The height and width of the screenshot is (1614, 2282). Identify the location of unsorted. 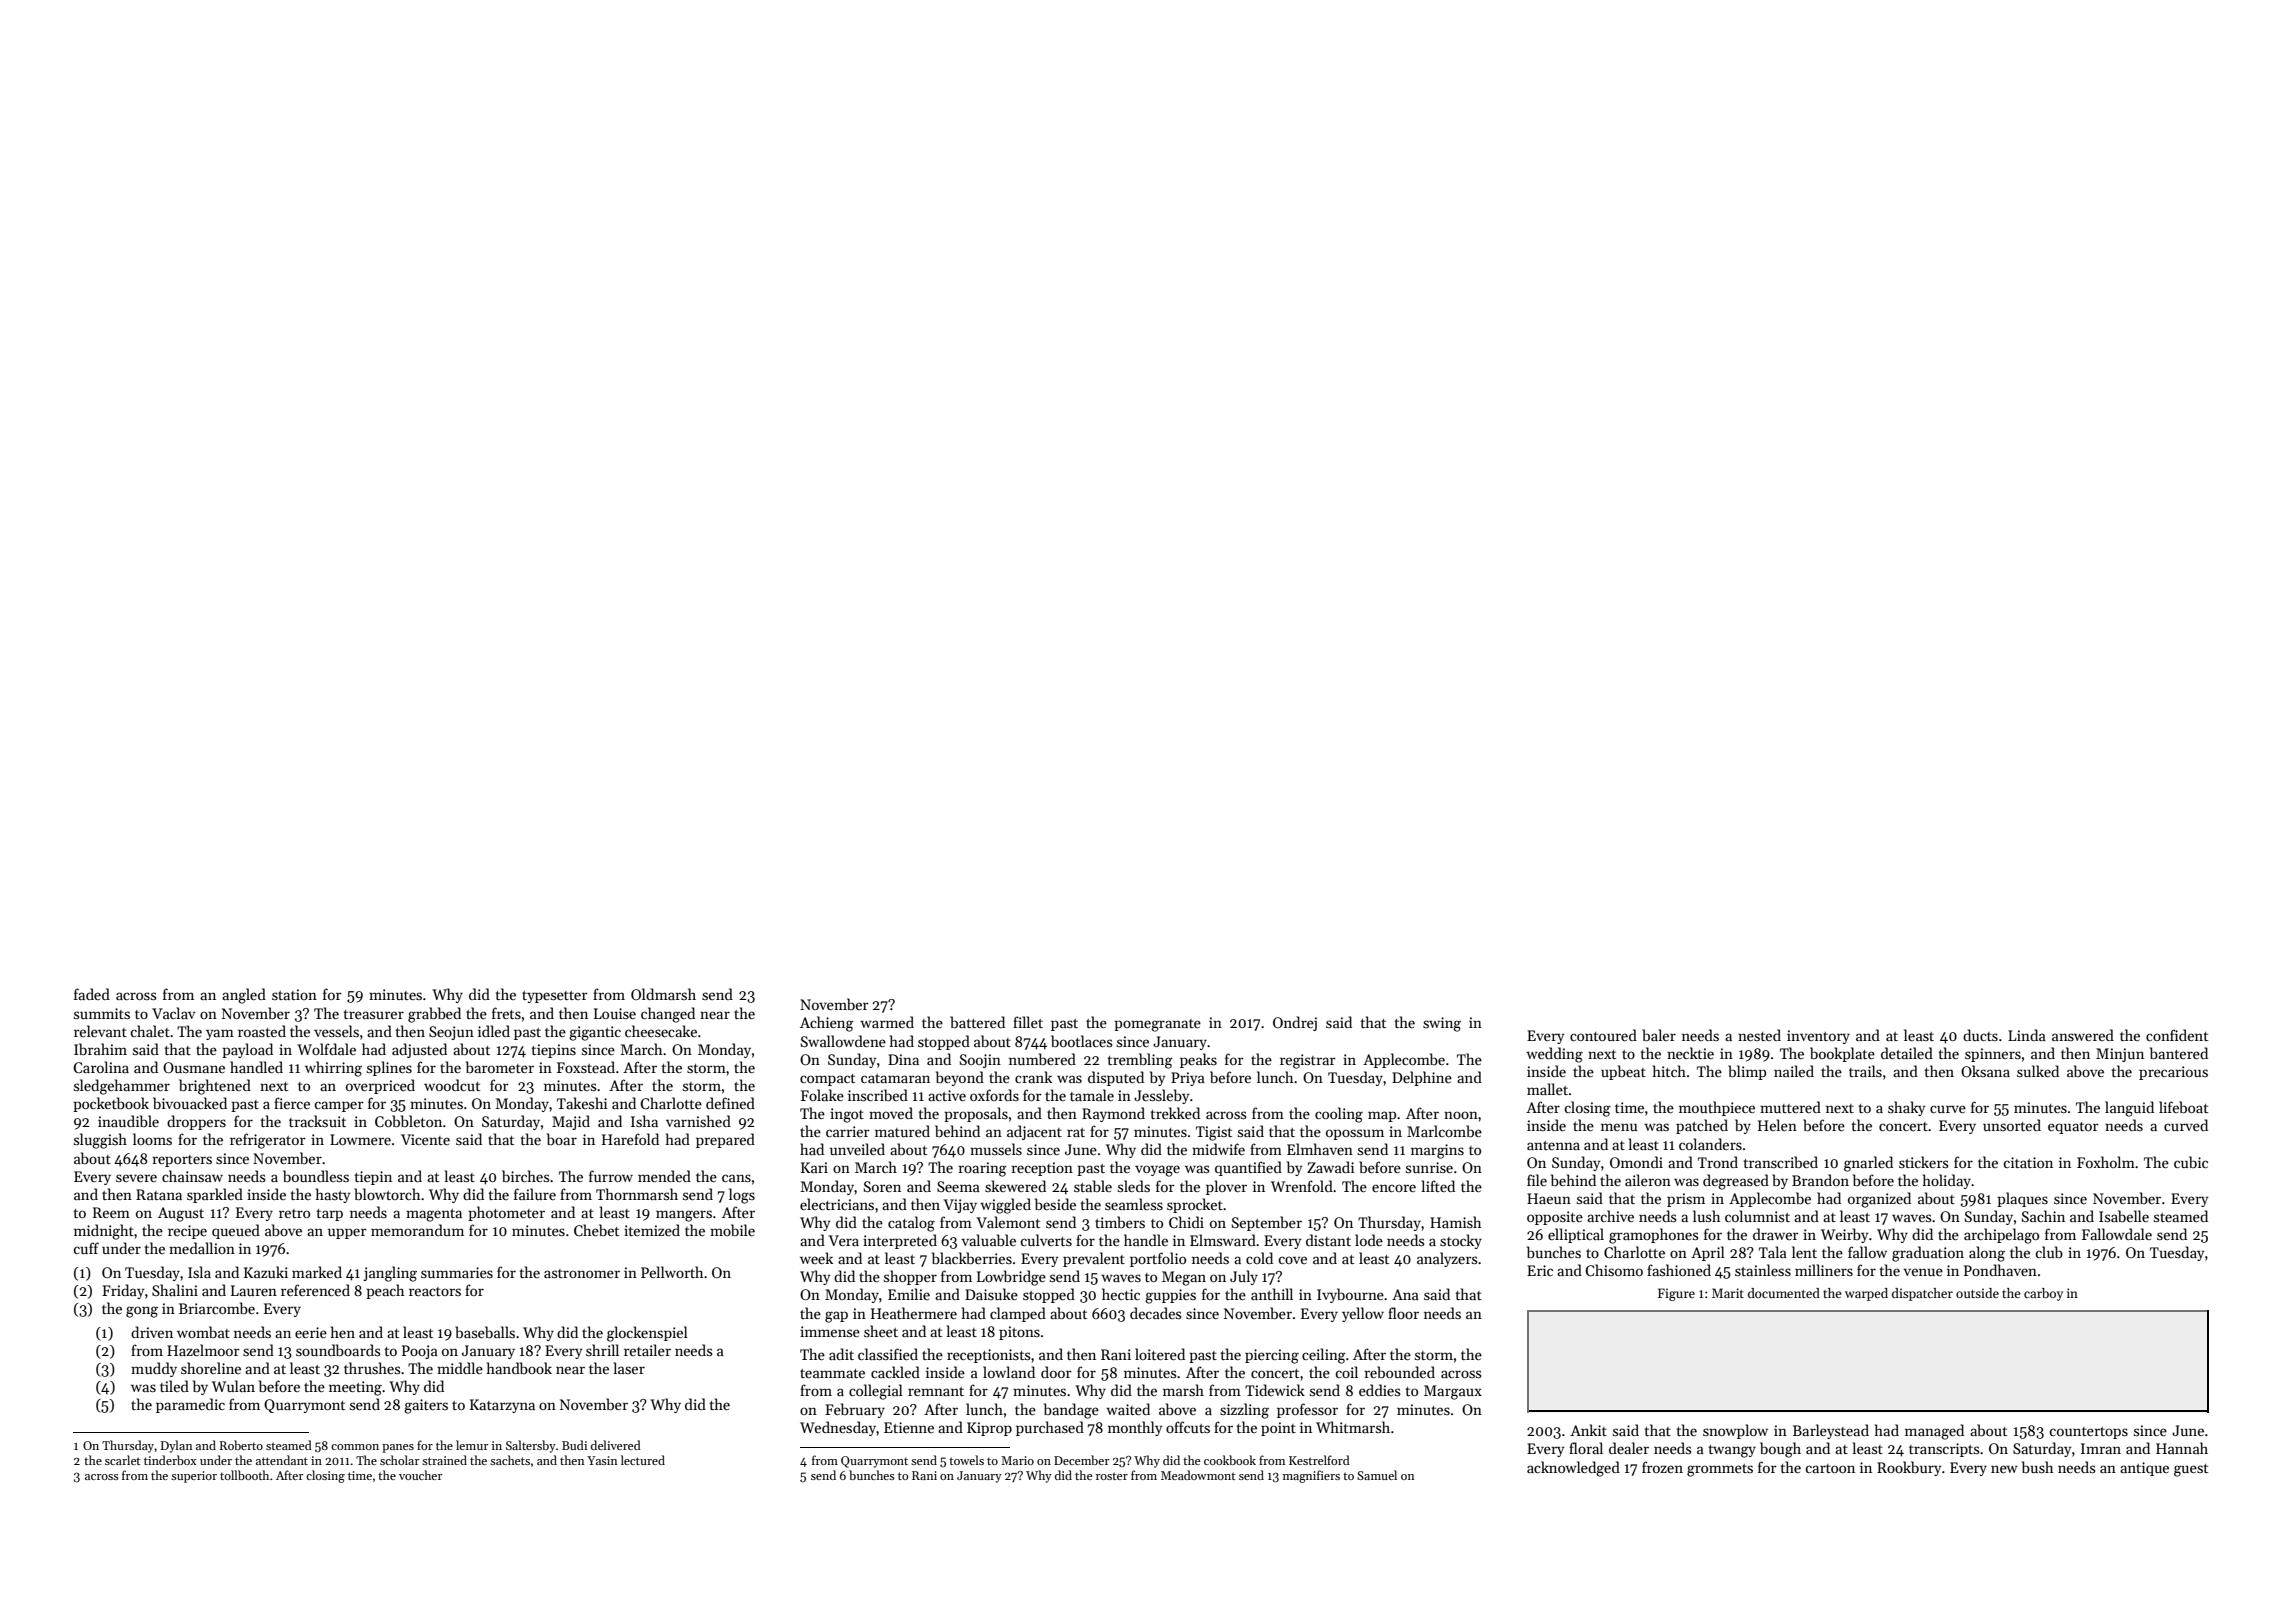
(2012, 1125).
